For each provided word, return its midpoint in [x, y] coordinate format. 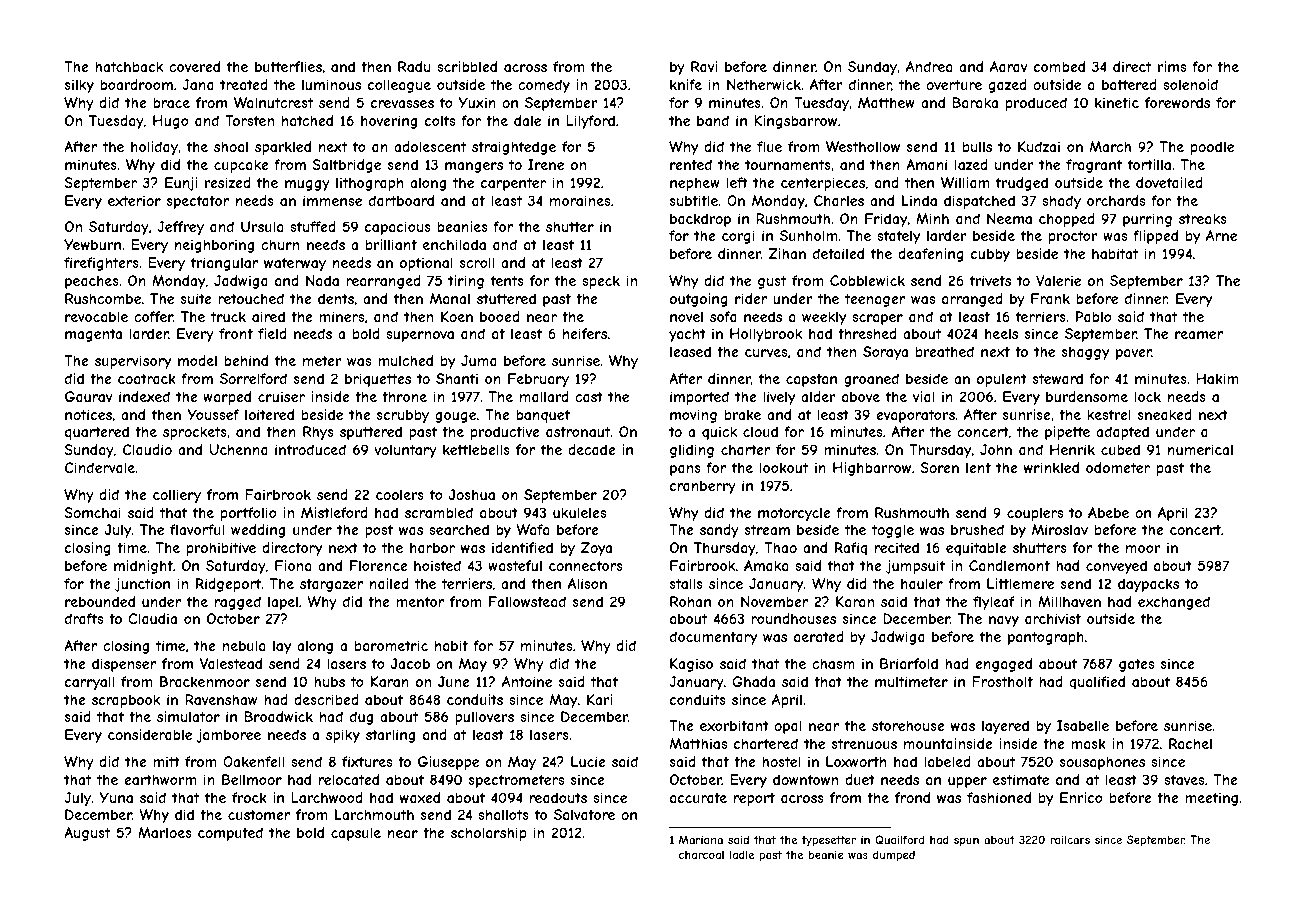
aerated [819, 636]
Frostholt [1002, 681]
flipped [1155, 237]
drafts [84, 618]
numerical [1200, 449]
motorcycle [794, 514]
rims [1172, 66]
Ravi [704, 66]
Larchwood [327, 797]
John [996, 449]
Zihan [787, 253]
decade [592, 449]
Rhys [318, 433]
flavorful [197, 529]
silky [79, 86]
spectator [198, 202]
